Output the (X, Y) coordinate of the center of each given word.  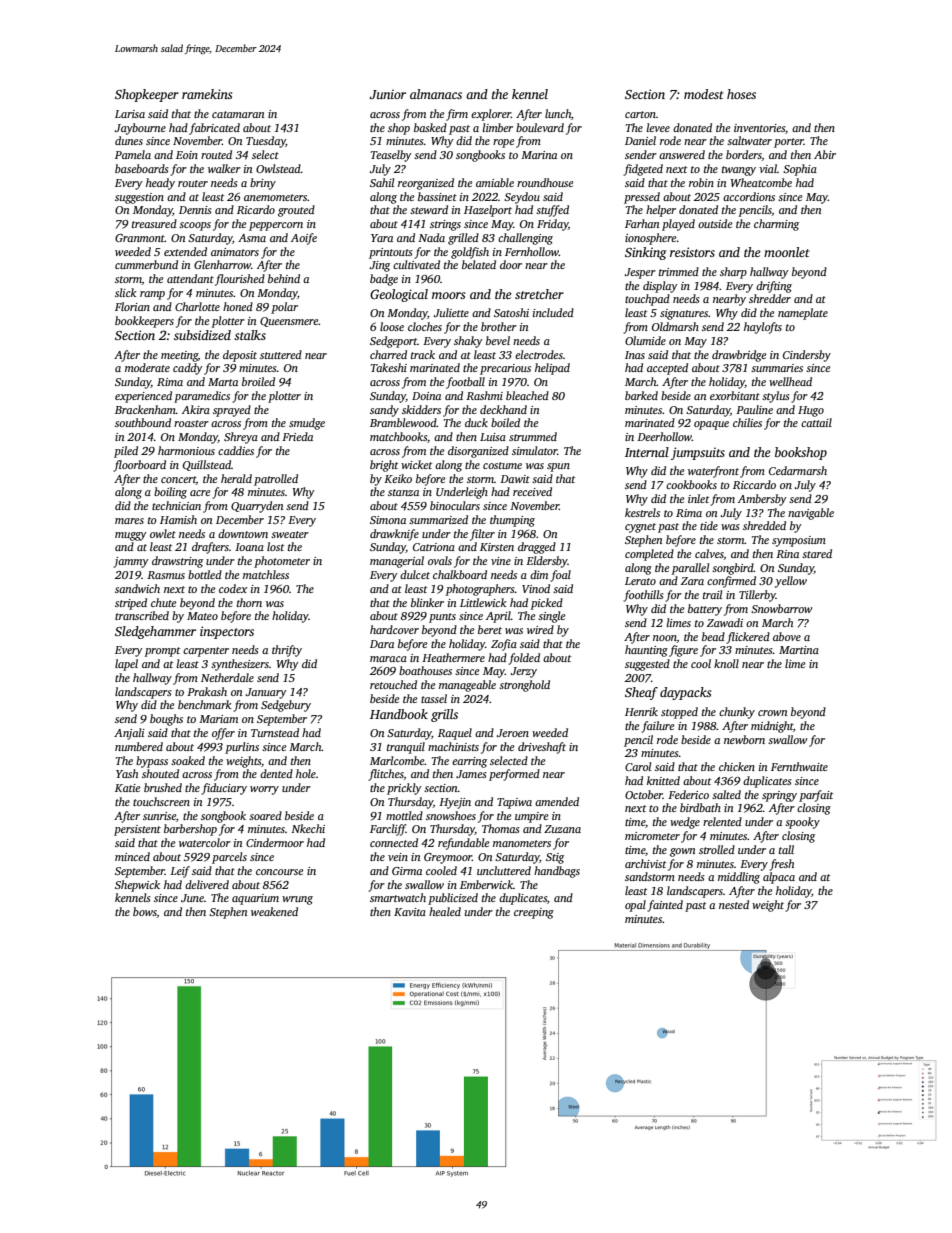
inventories (759, 128)
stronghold (524, 686)
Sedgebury (286, 706)
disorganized (478, 452)
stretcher (539, 294)
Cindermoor (275, 842)
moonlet (787, 252)
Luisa (493, 437)
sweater (290, 534)
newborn (744, 739)
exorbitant (735, 395)
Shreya (241, 438)
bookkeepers (144, 322)
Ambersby (762, 500)
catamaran (238, 114)
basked (430, 127)
